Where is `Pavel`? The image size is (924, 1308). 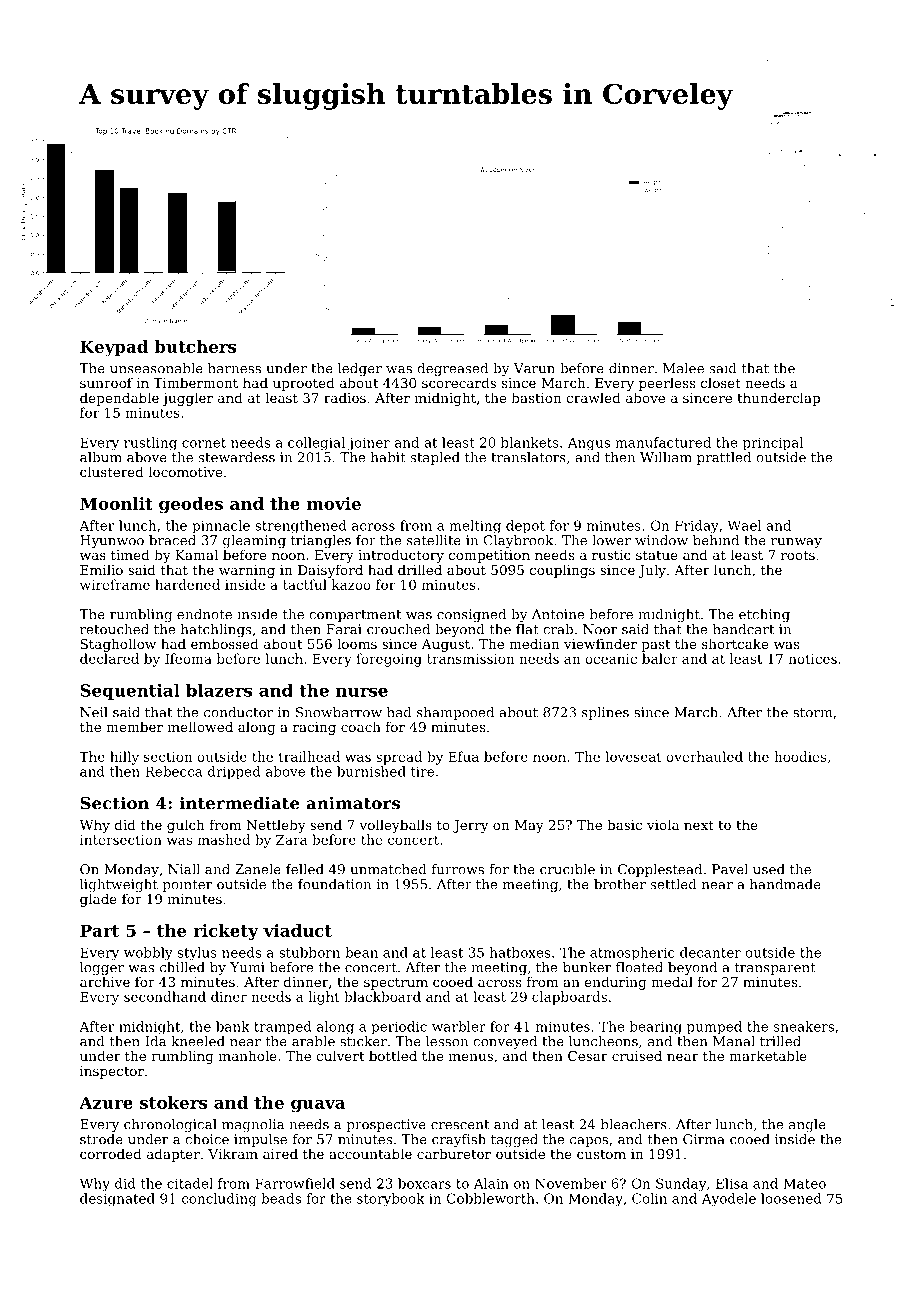 Pavel is located at coordinates (730, 869).
